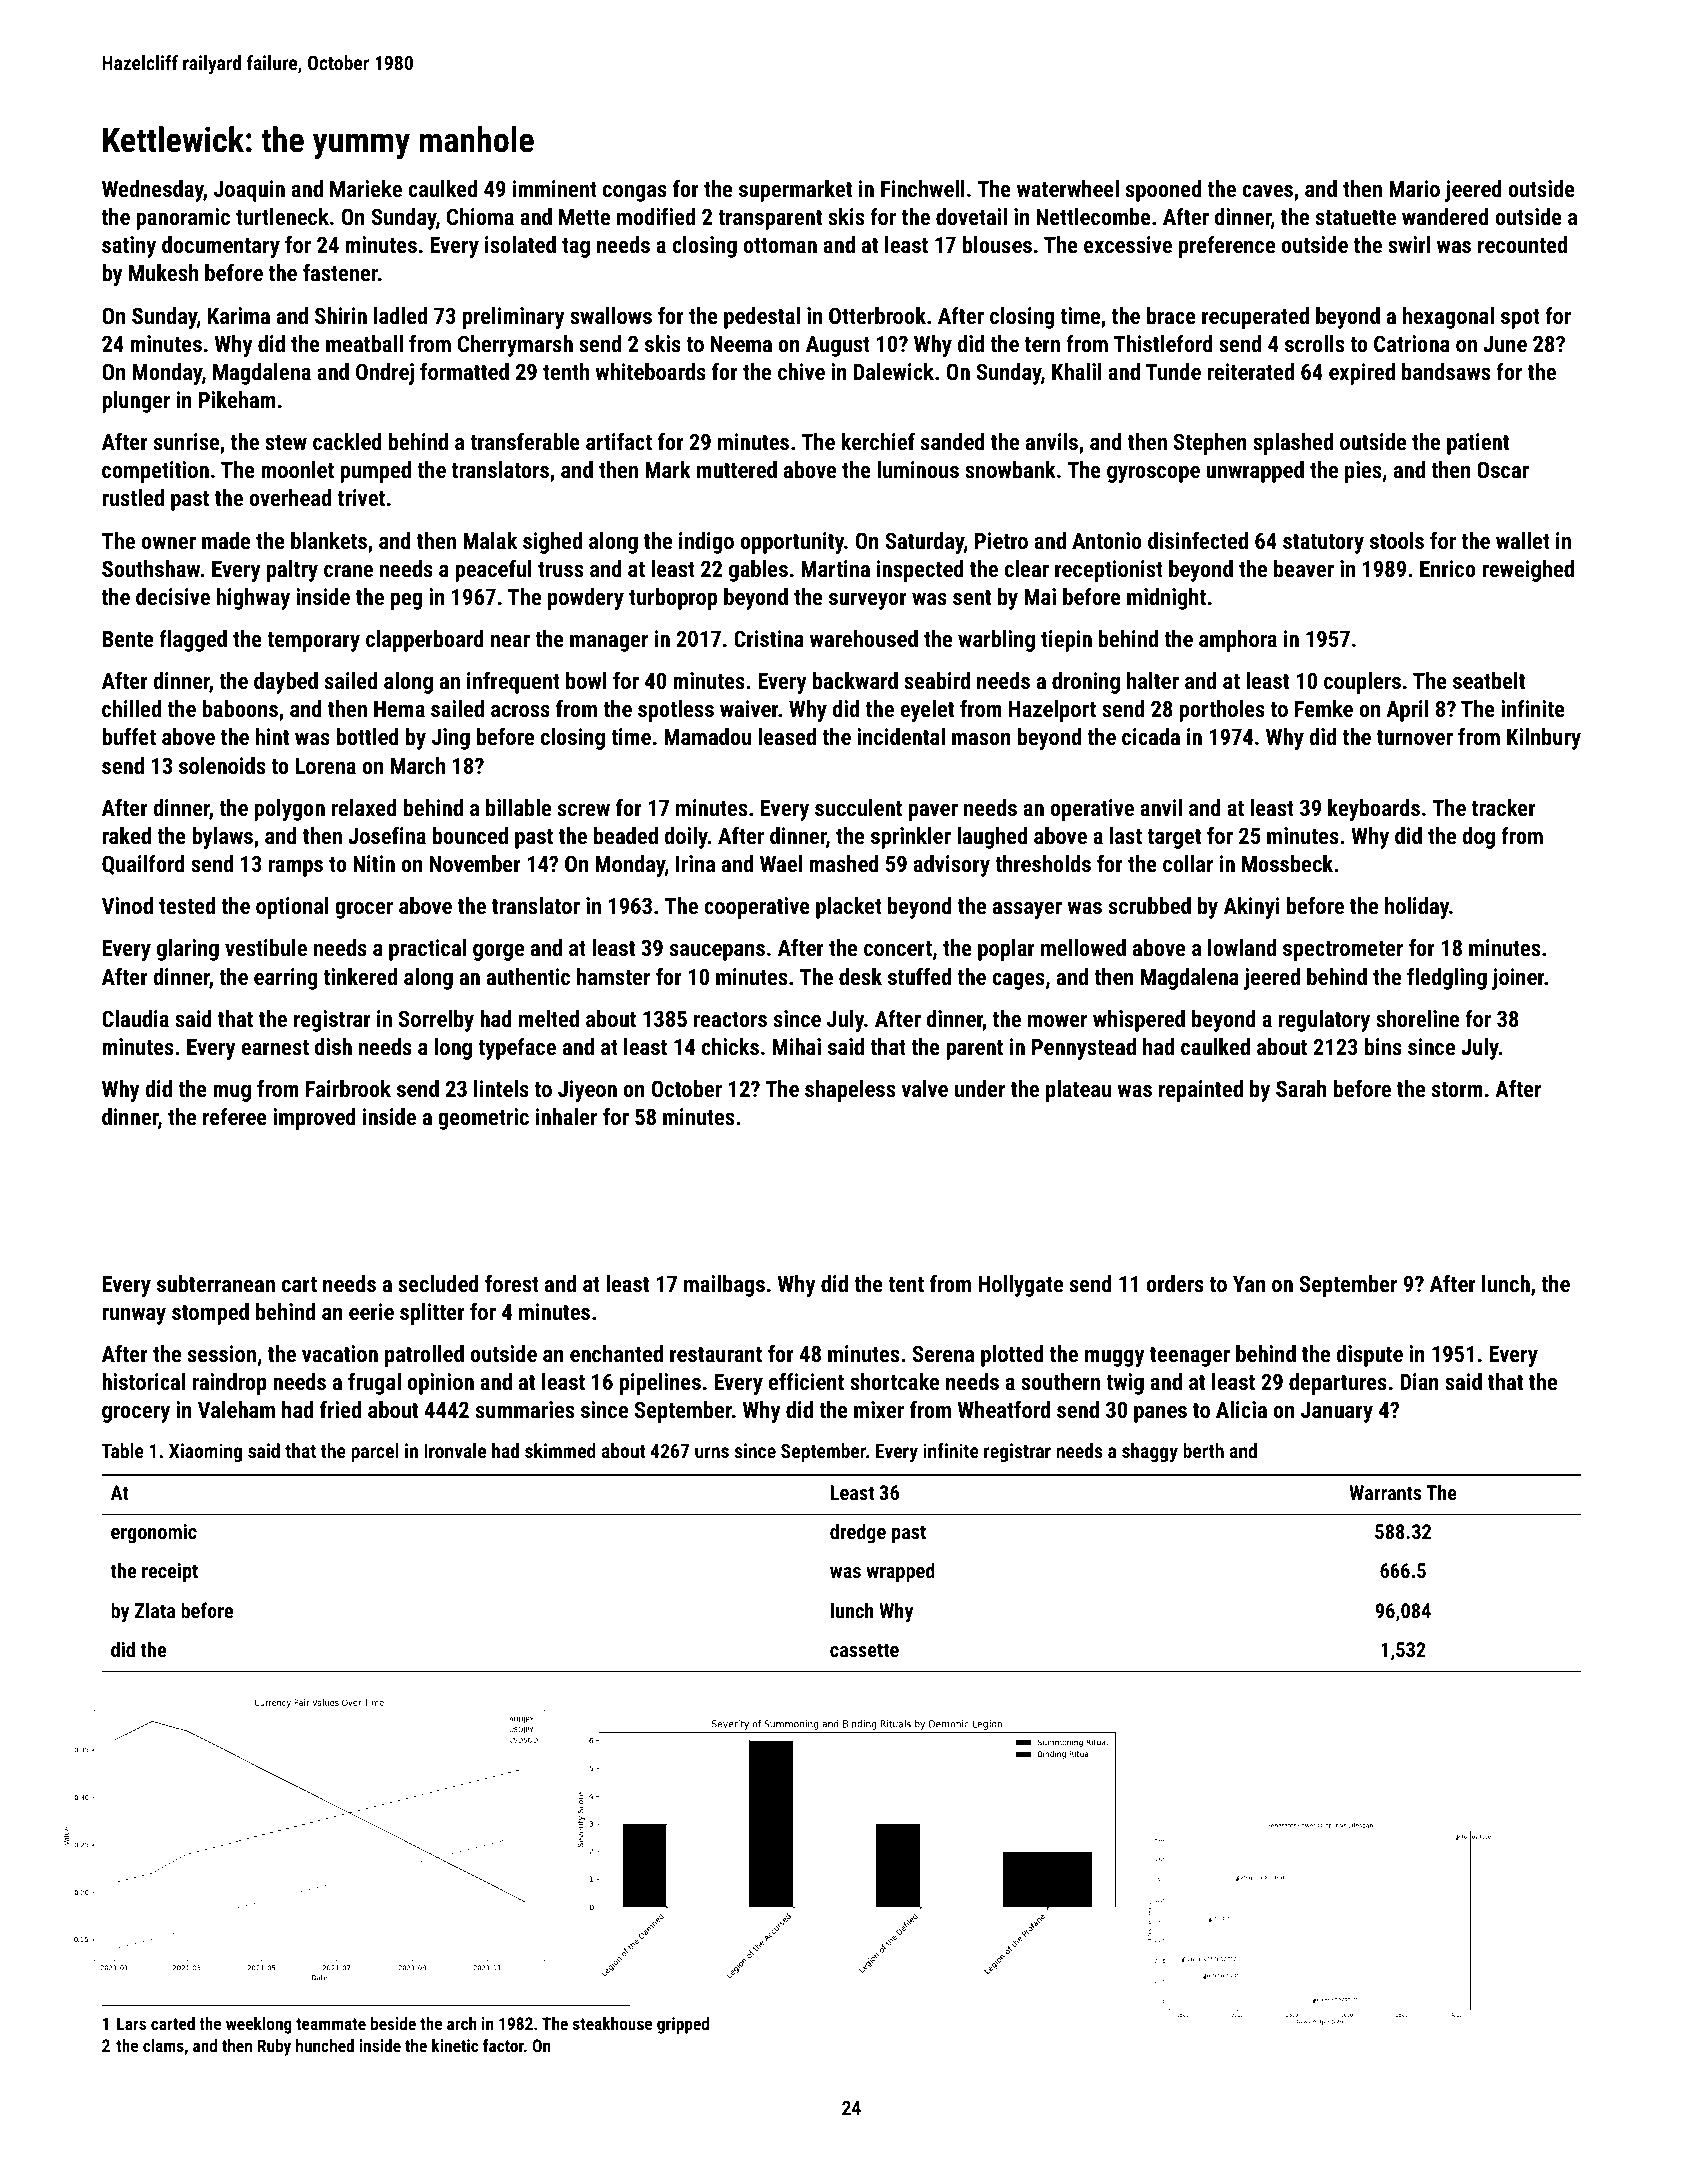 This screenshot has height=2178, width=1683. What do you see at coordinates (850, 1091) in the screenshot?
I see `shapeless` at bounding box center [850, 1091].
